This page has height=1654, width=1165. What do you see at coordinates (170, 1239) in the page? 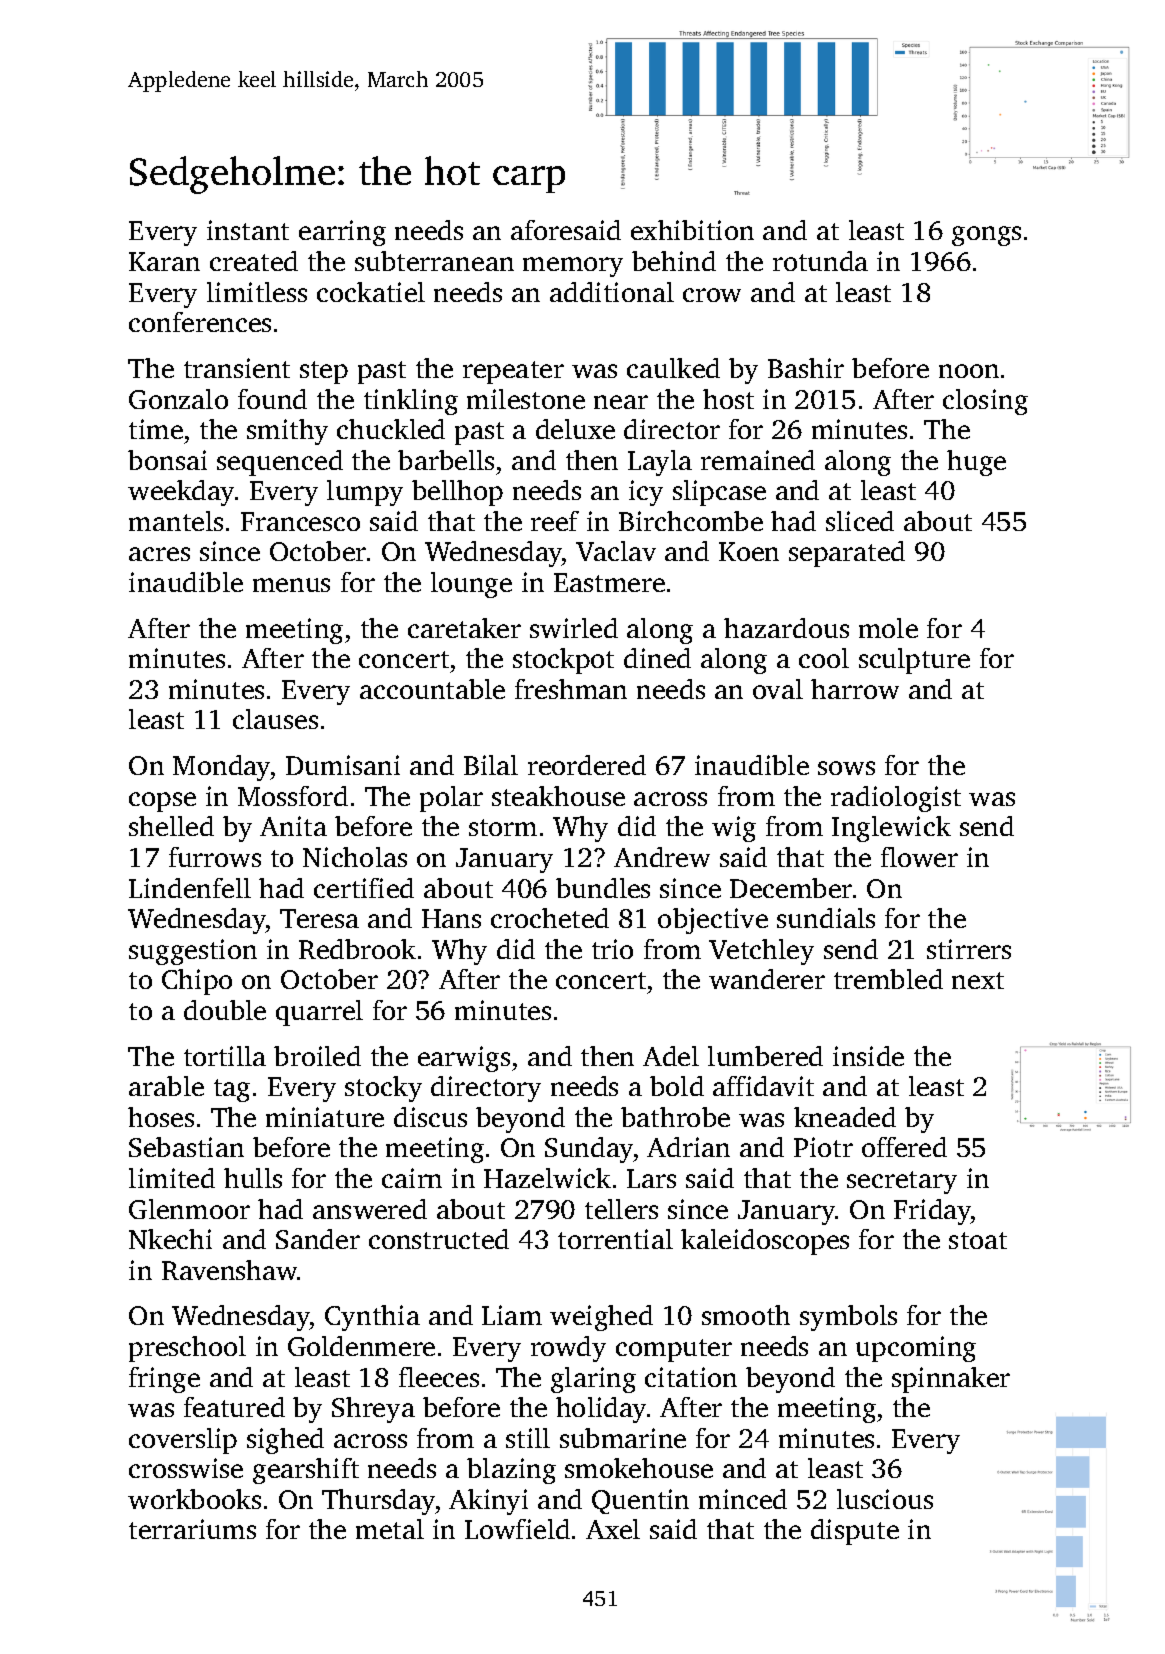
I see `Nkechi` at bounding box center [170, 1239].
